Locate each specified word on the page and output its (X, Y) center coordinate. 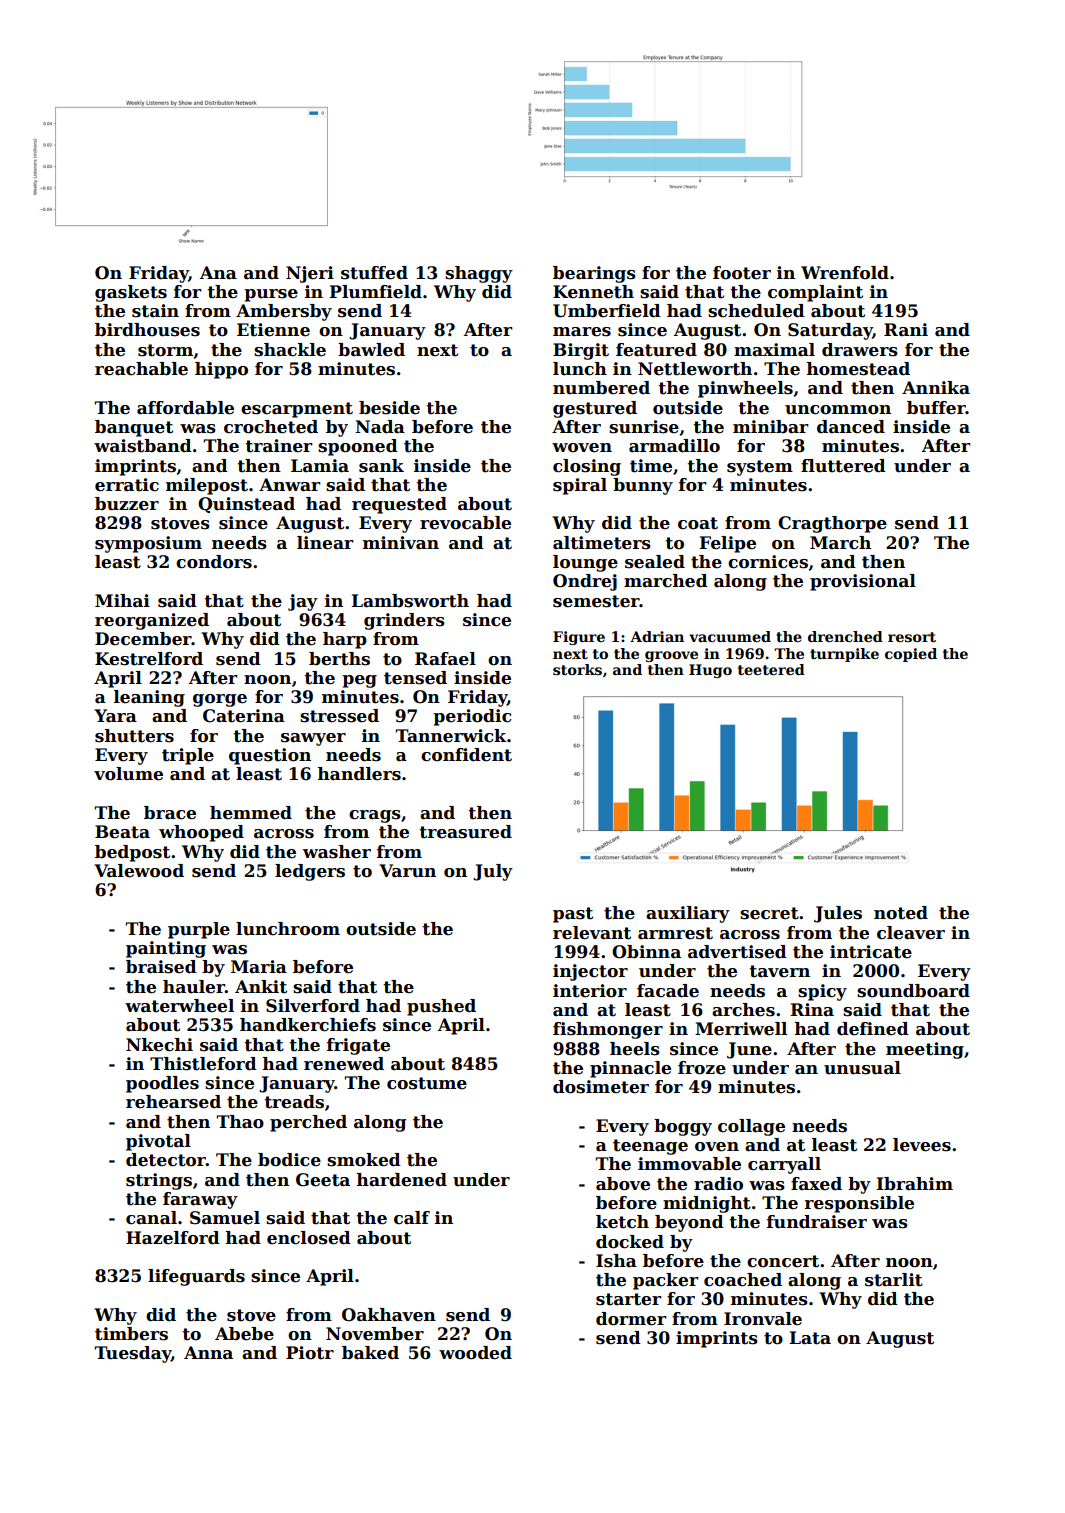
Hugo (710, 671)
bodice (289, 1160)
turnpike (844, 655)
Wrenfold (845, 273)
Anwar (290, 485)
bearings (594, 274)
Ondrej (585, 582)
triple (188, 756)
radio (718, 1184)
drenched (845, 636)
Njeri (310, 274)
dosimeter (601, 1087)
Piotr (310, 1353)
